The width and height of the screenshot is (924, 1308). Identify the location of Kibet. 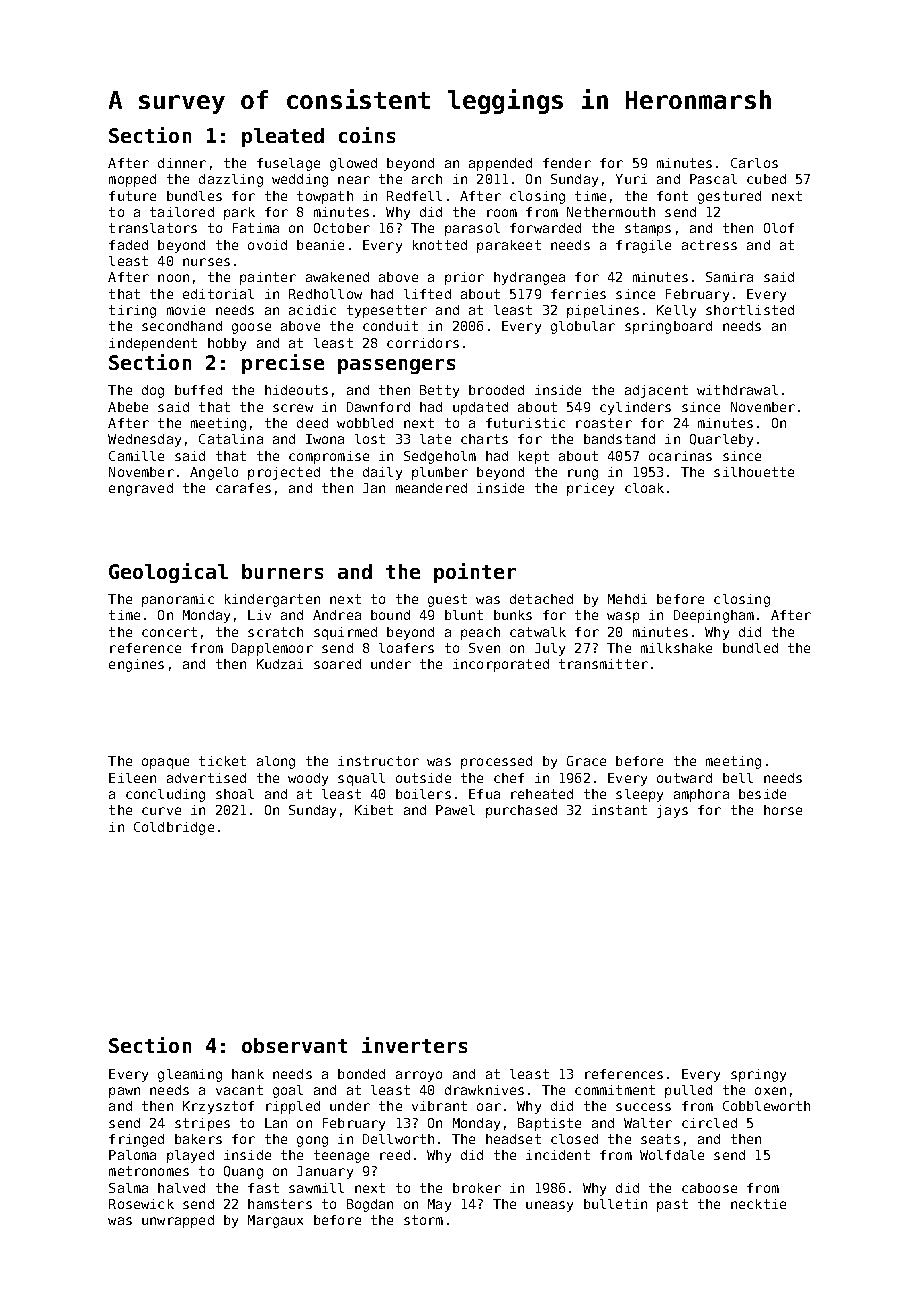
(374, 810).
